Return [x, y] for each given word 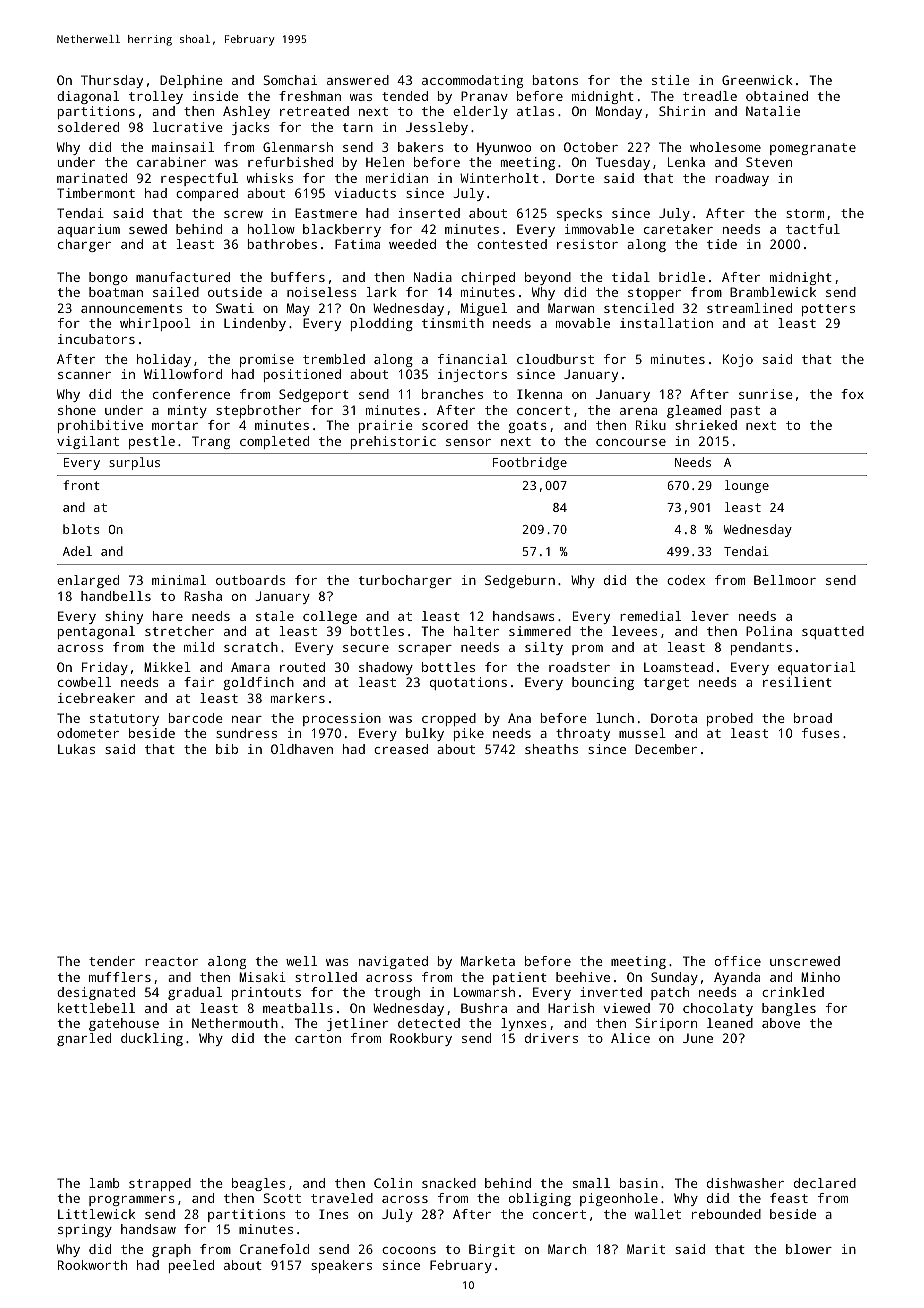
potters [828, 310]
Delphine [191, 81]
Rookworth [92, 1265]
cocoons [409, 1250]
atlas [536, 111]
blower [809, 1249]
